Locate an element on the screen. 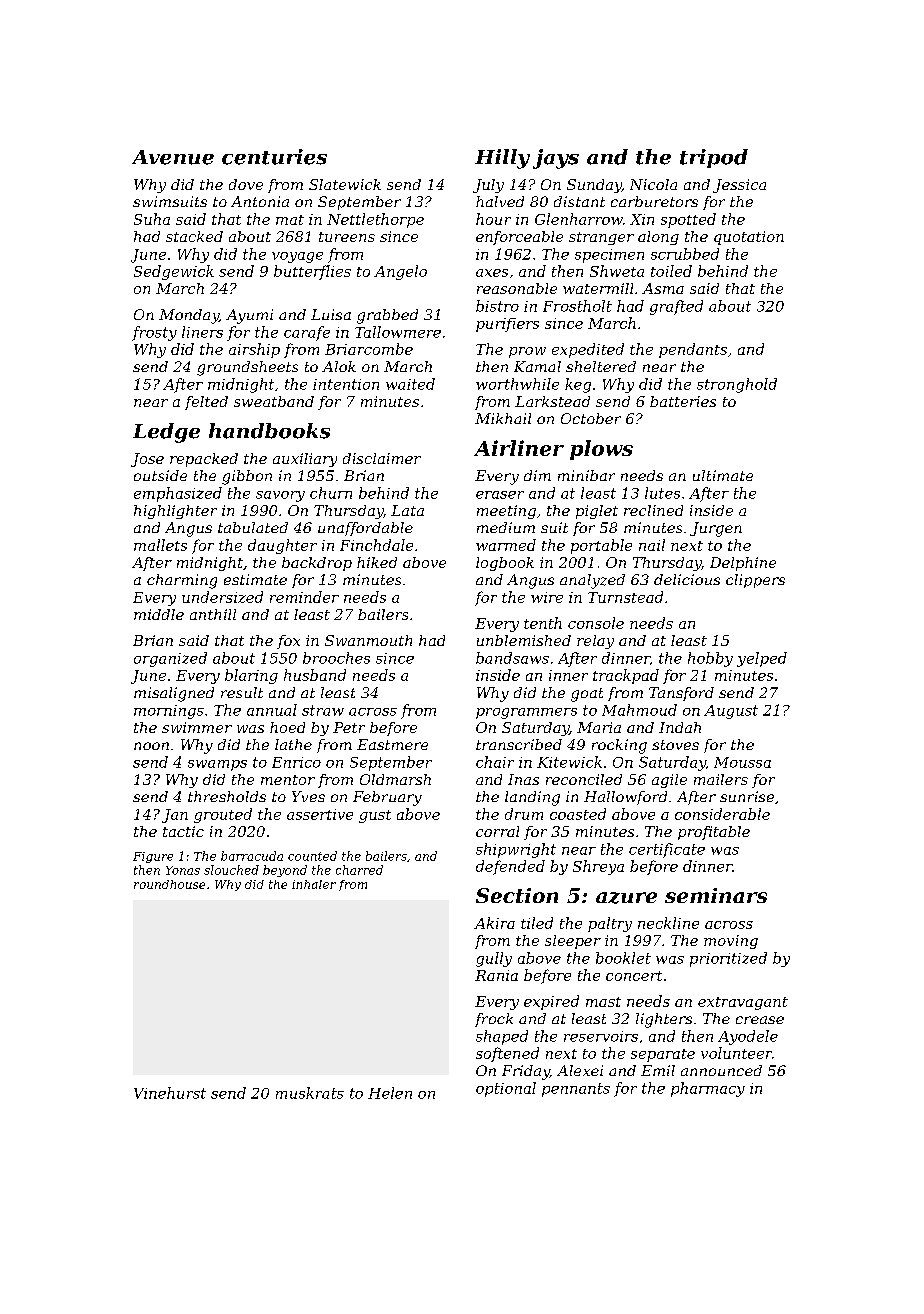 This screenshot has height=1314, width=924. trackpad is located at coordinates (626, 676).
